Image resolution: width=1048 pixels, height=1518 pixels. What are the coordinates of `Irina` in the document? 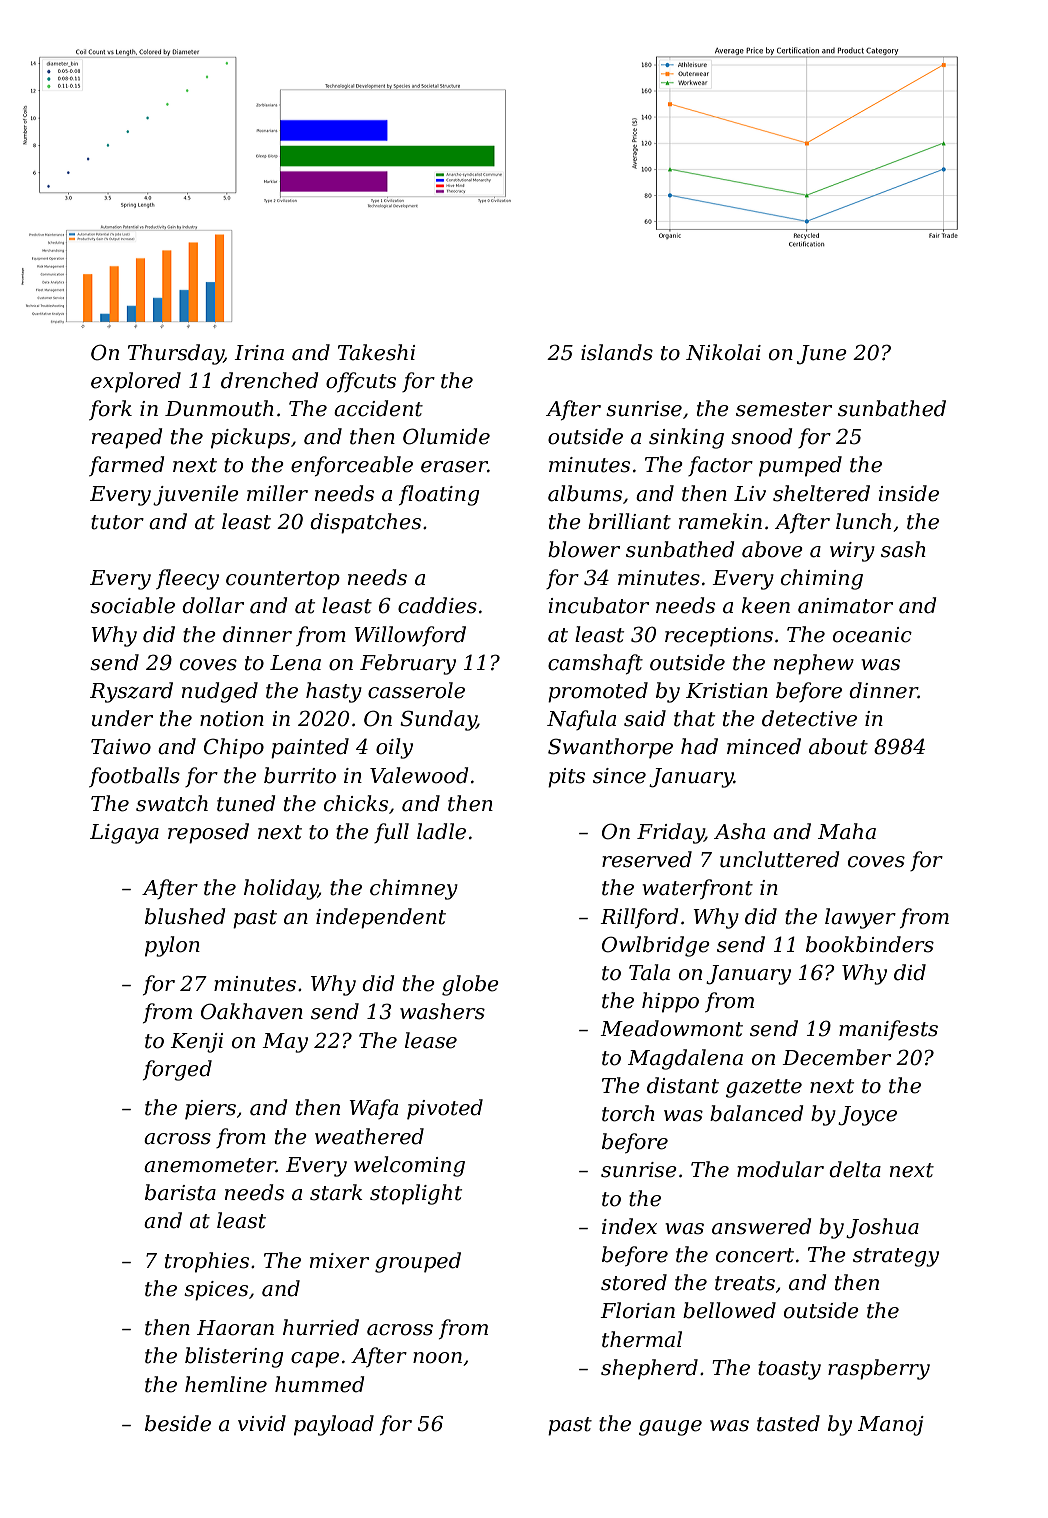 It's located at (259, 353).
